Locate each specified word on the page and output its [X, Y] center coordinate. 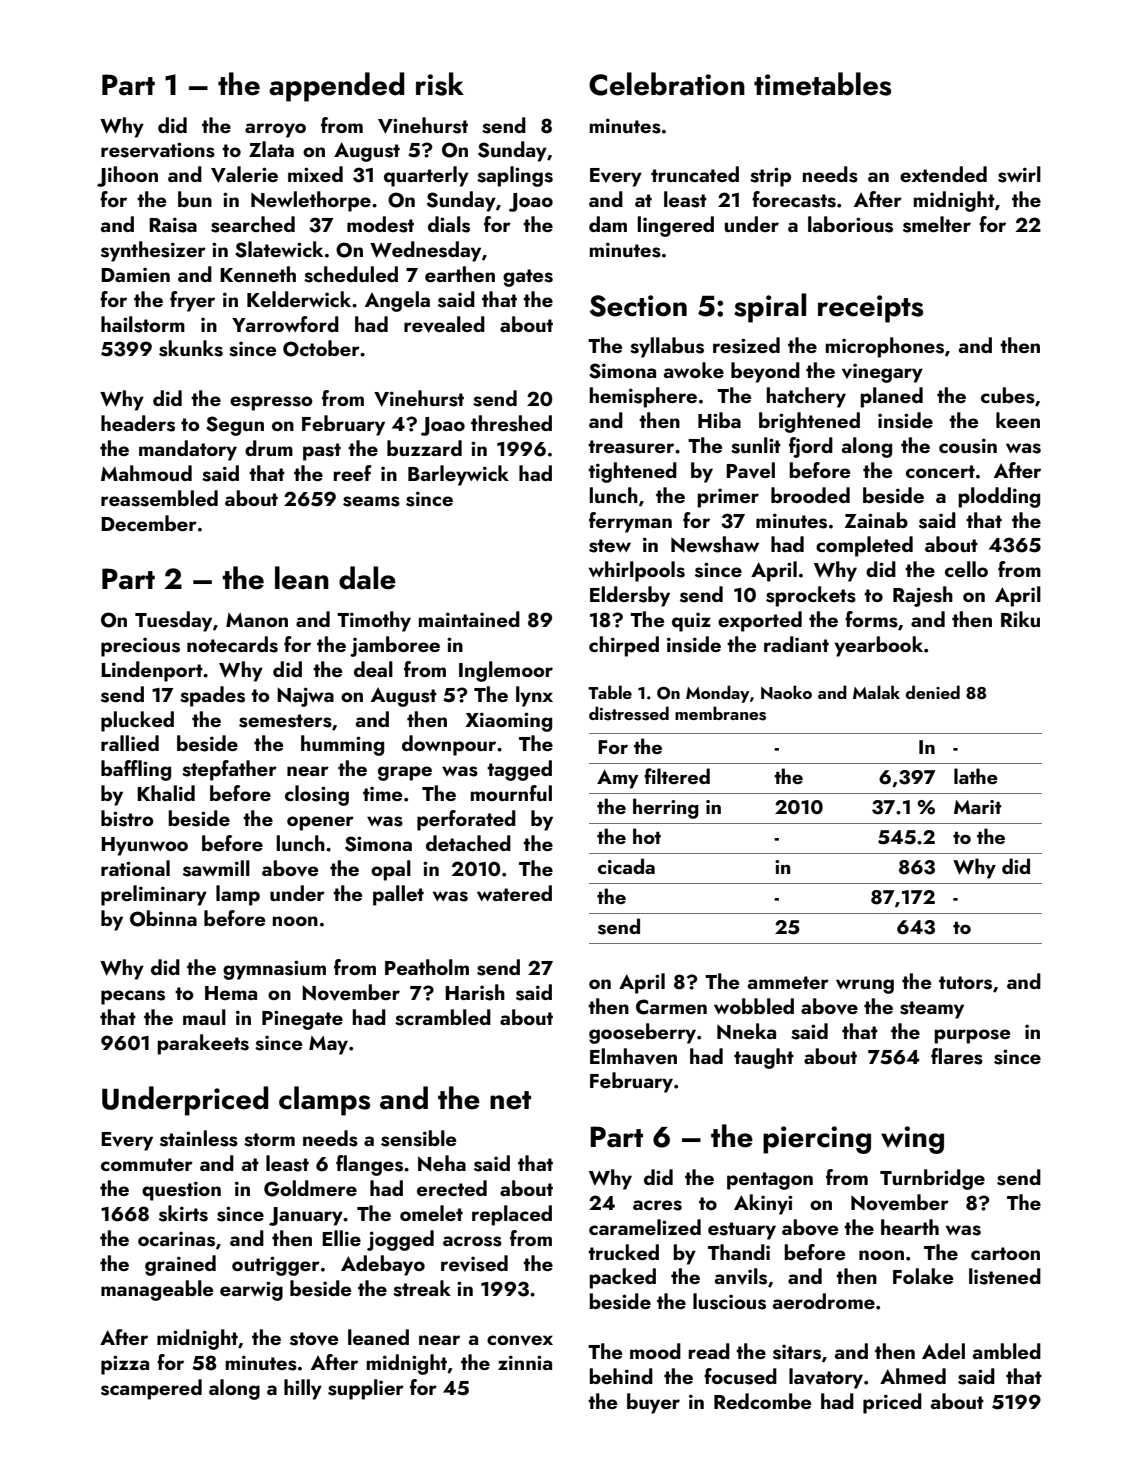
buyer [653, 1403]
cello [966, 569]
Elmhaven [633, 1056]
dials [449, 224]
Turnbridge [932, 1179]
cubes [1008, 395]
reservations [158, 150]
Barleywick [458, 475]
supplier [366, 1389]
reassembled [159, 498]
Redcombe [762, 1401]
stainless [199, 1138]
